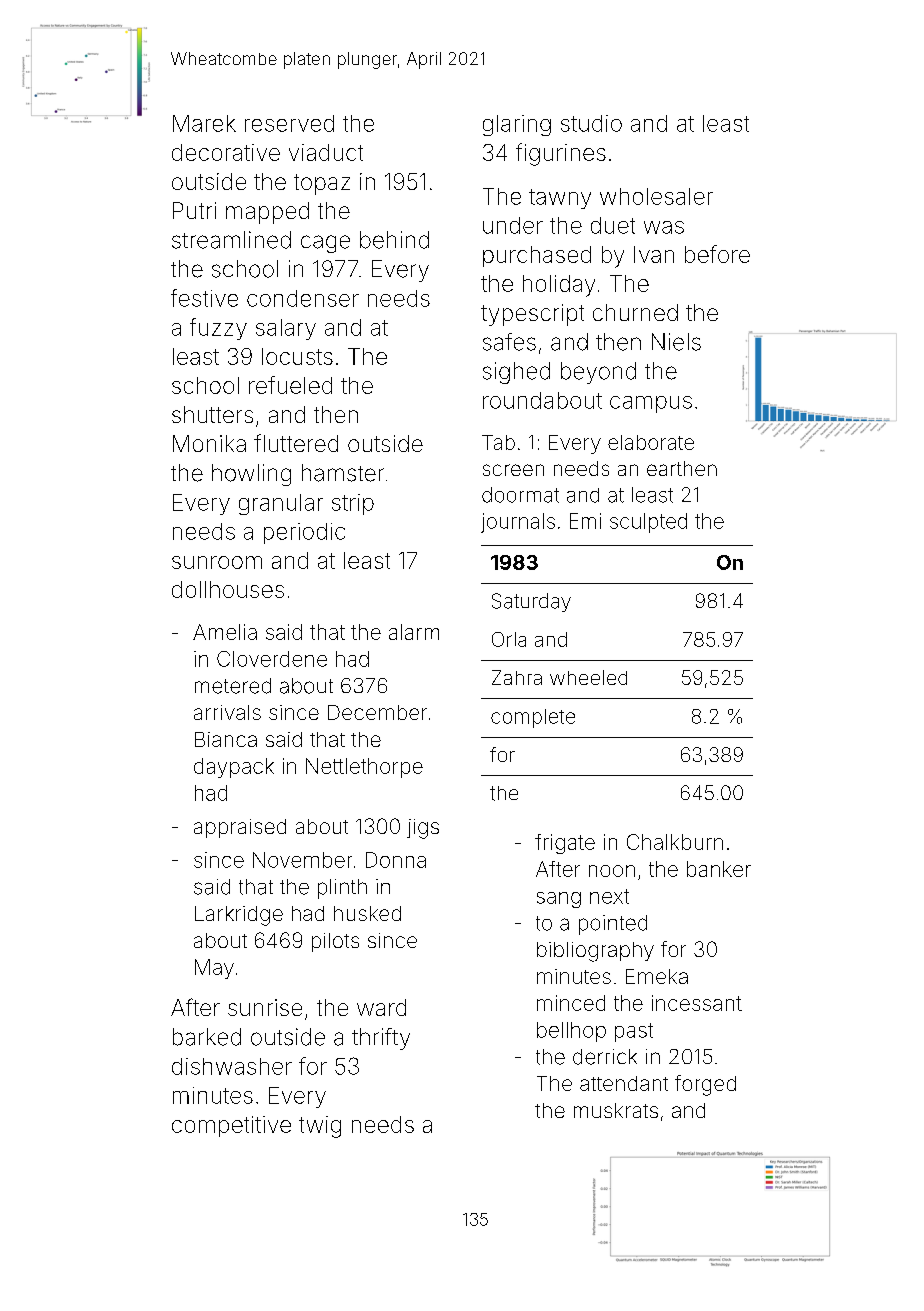  What do you see at coordinates (231, 240) in the document?
I see `streamlined` at bounding box center [231, 240].
